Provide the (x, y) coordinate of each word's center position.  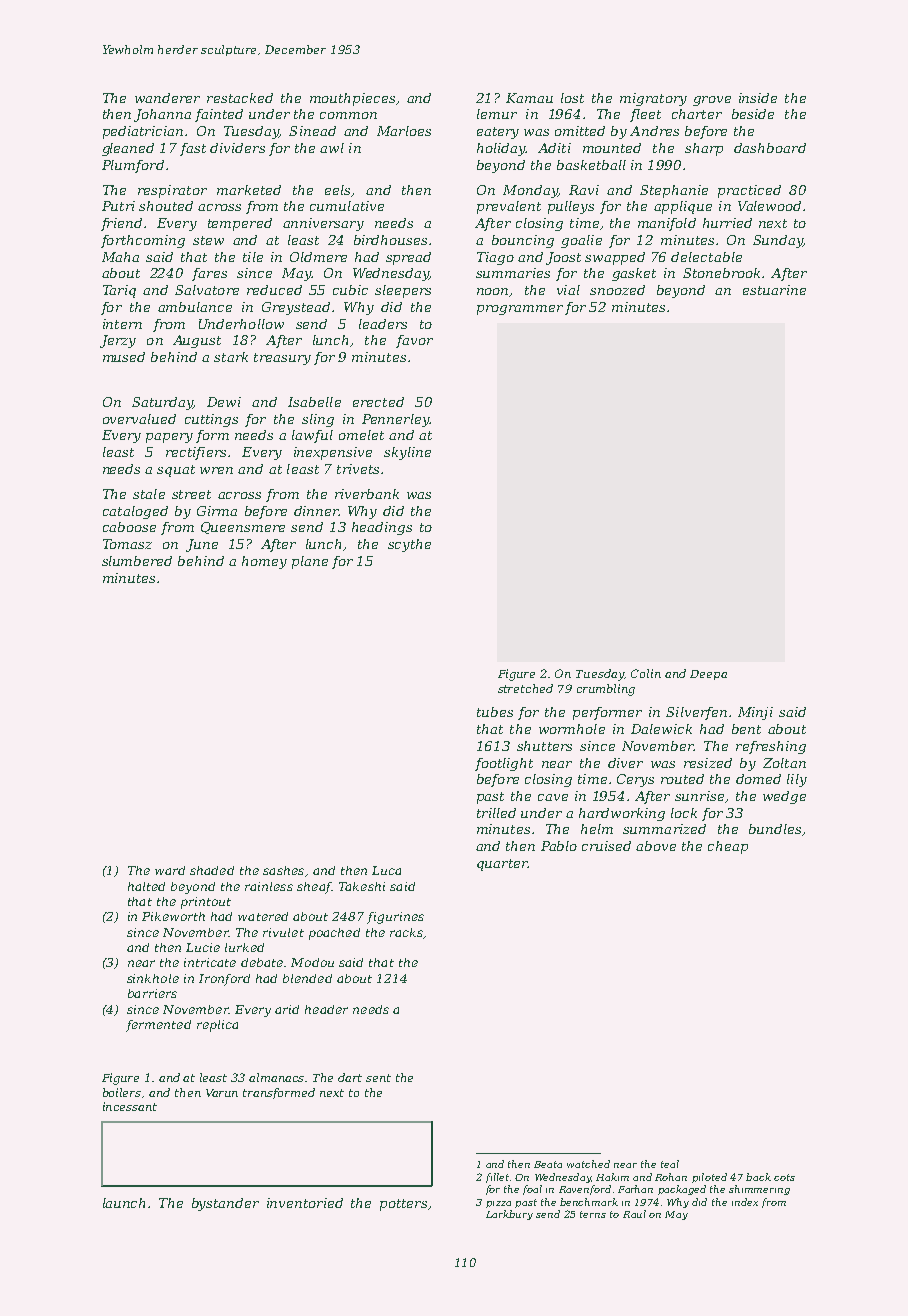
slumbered (137, 561)
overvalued (139, 419)
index (745, 1202)
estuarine (774, 290)
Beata (548, 1164)
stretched (525, 688)
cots (784, 1177)
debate (262, 962)
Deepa (708, 675)
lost (572, 98)
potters (403, 1205)
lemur (497, 114)
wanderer (167, 98)
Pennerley (395, 420)
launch (124, 1203)
